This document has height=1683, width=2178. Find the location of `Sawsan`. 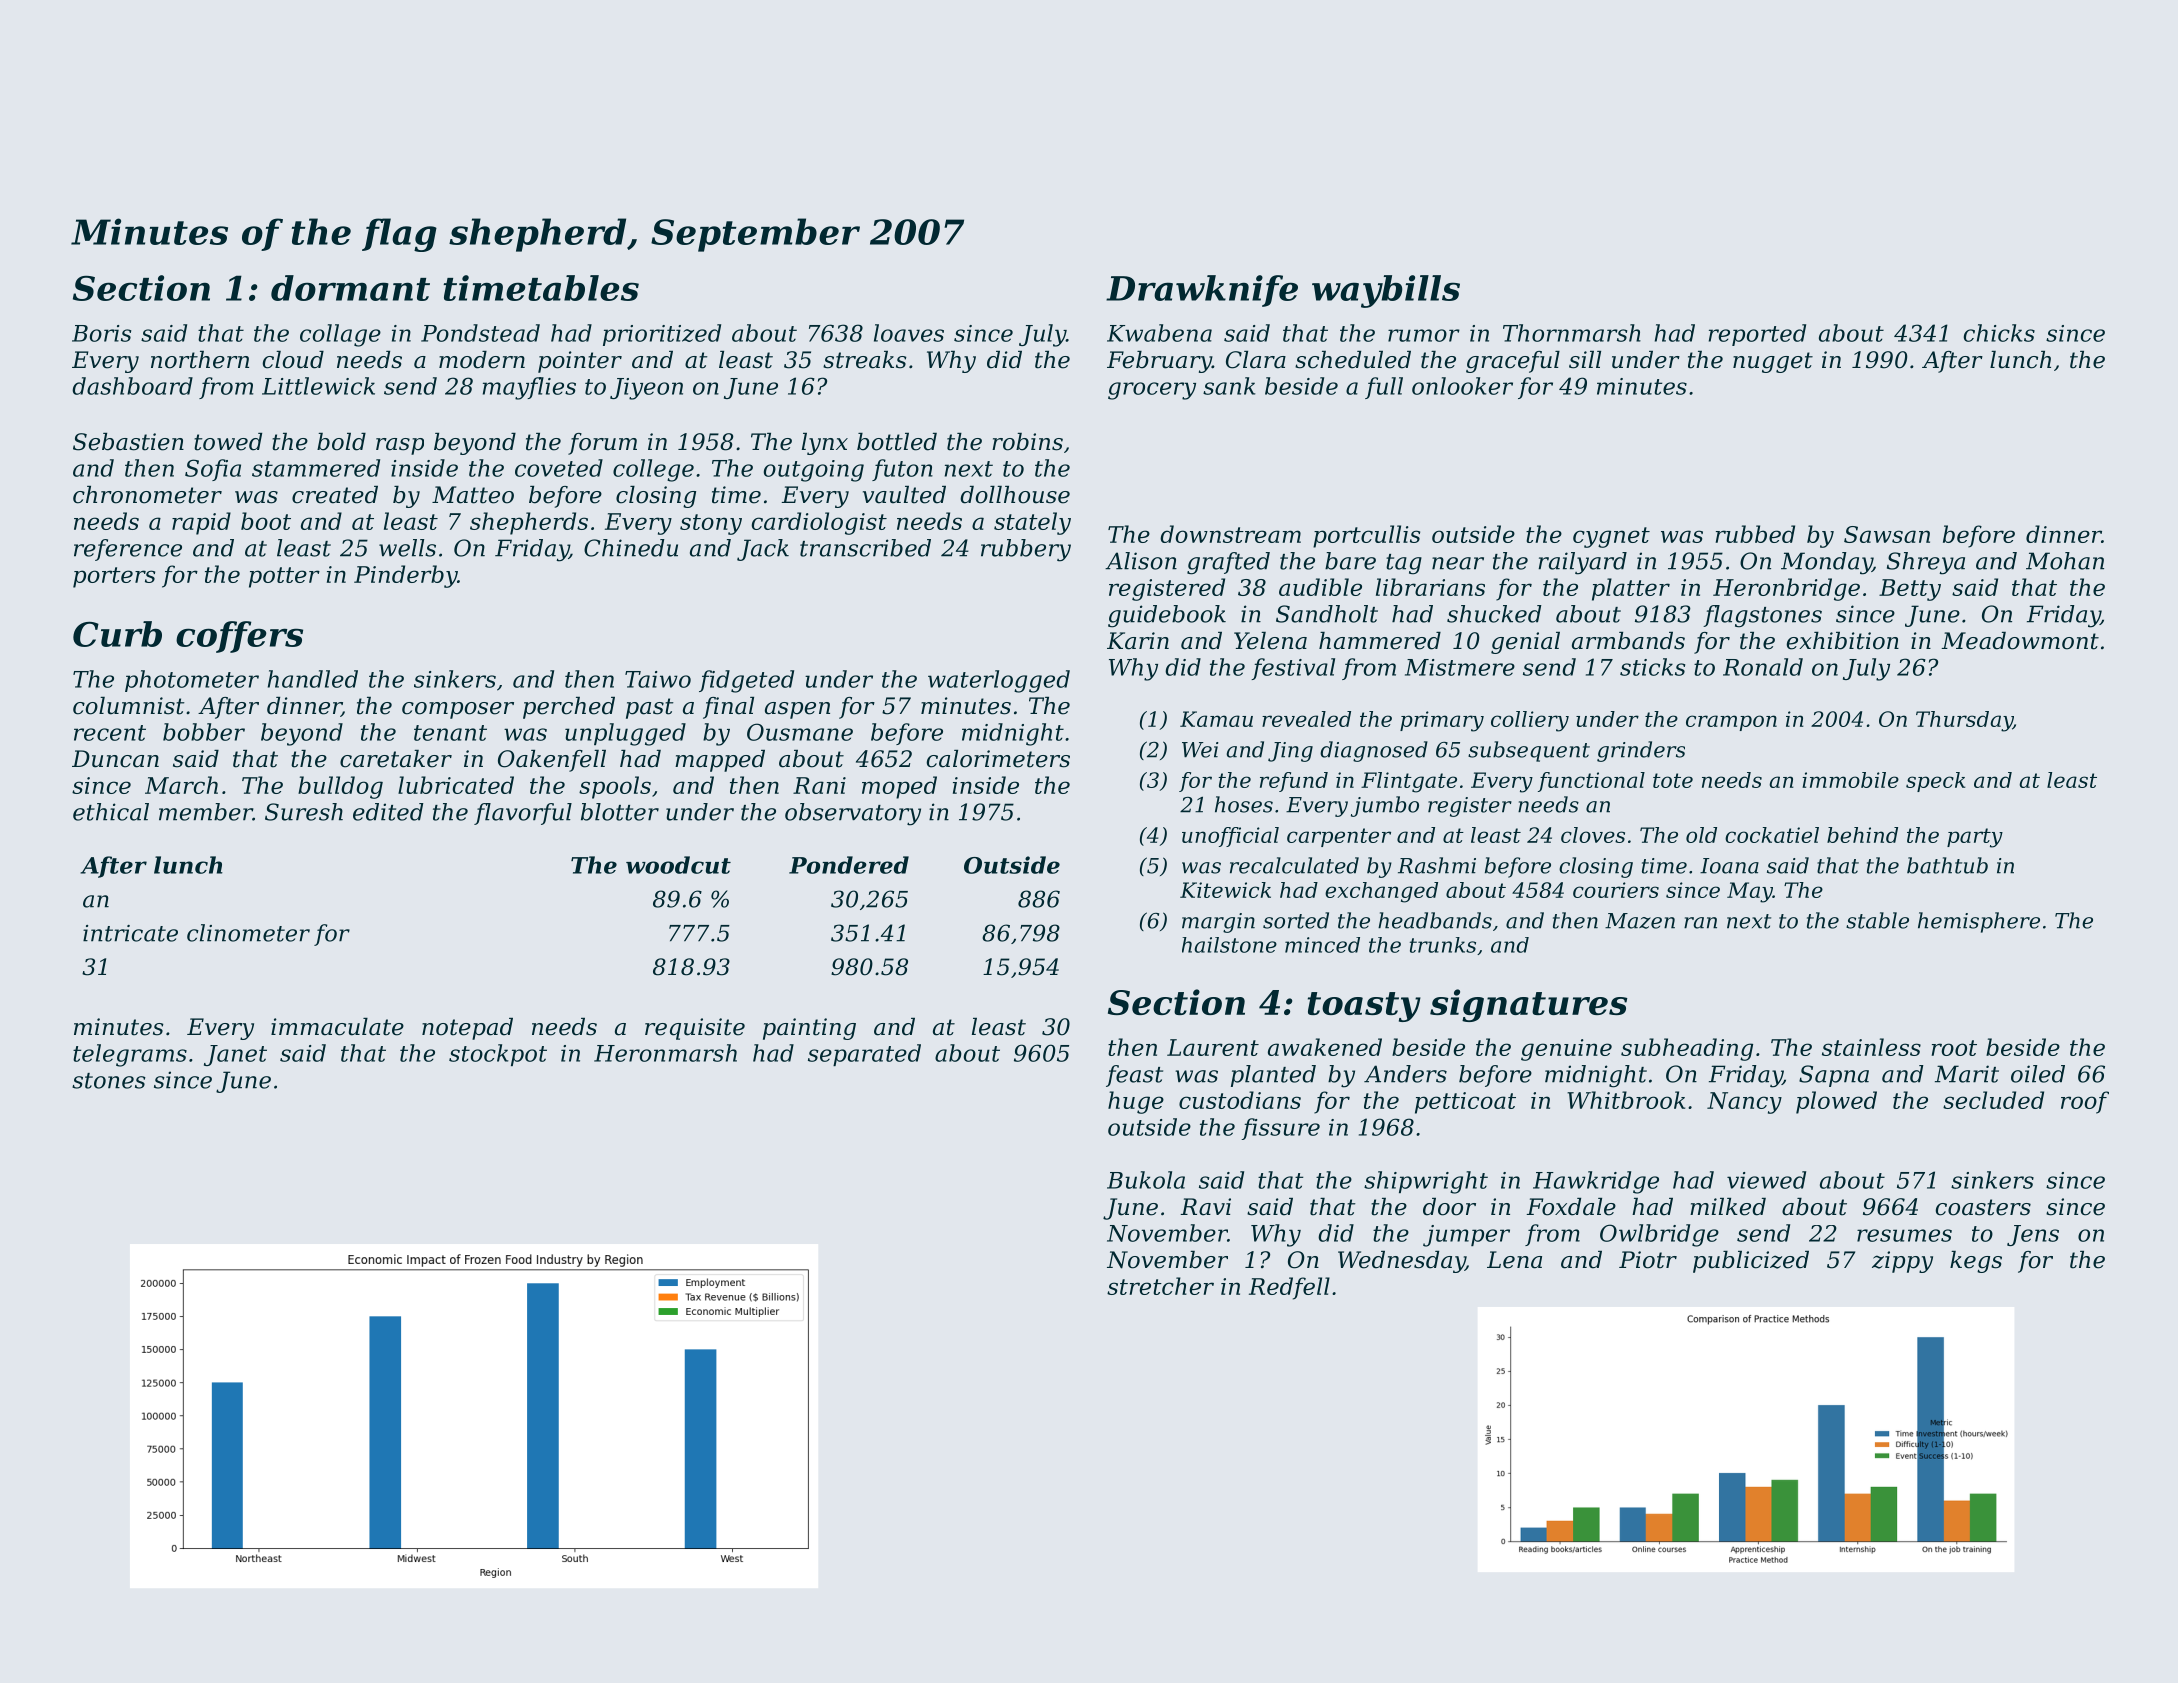

Sawsan is located at coordinates (1887, 534).
